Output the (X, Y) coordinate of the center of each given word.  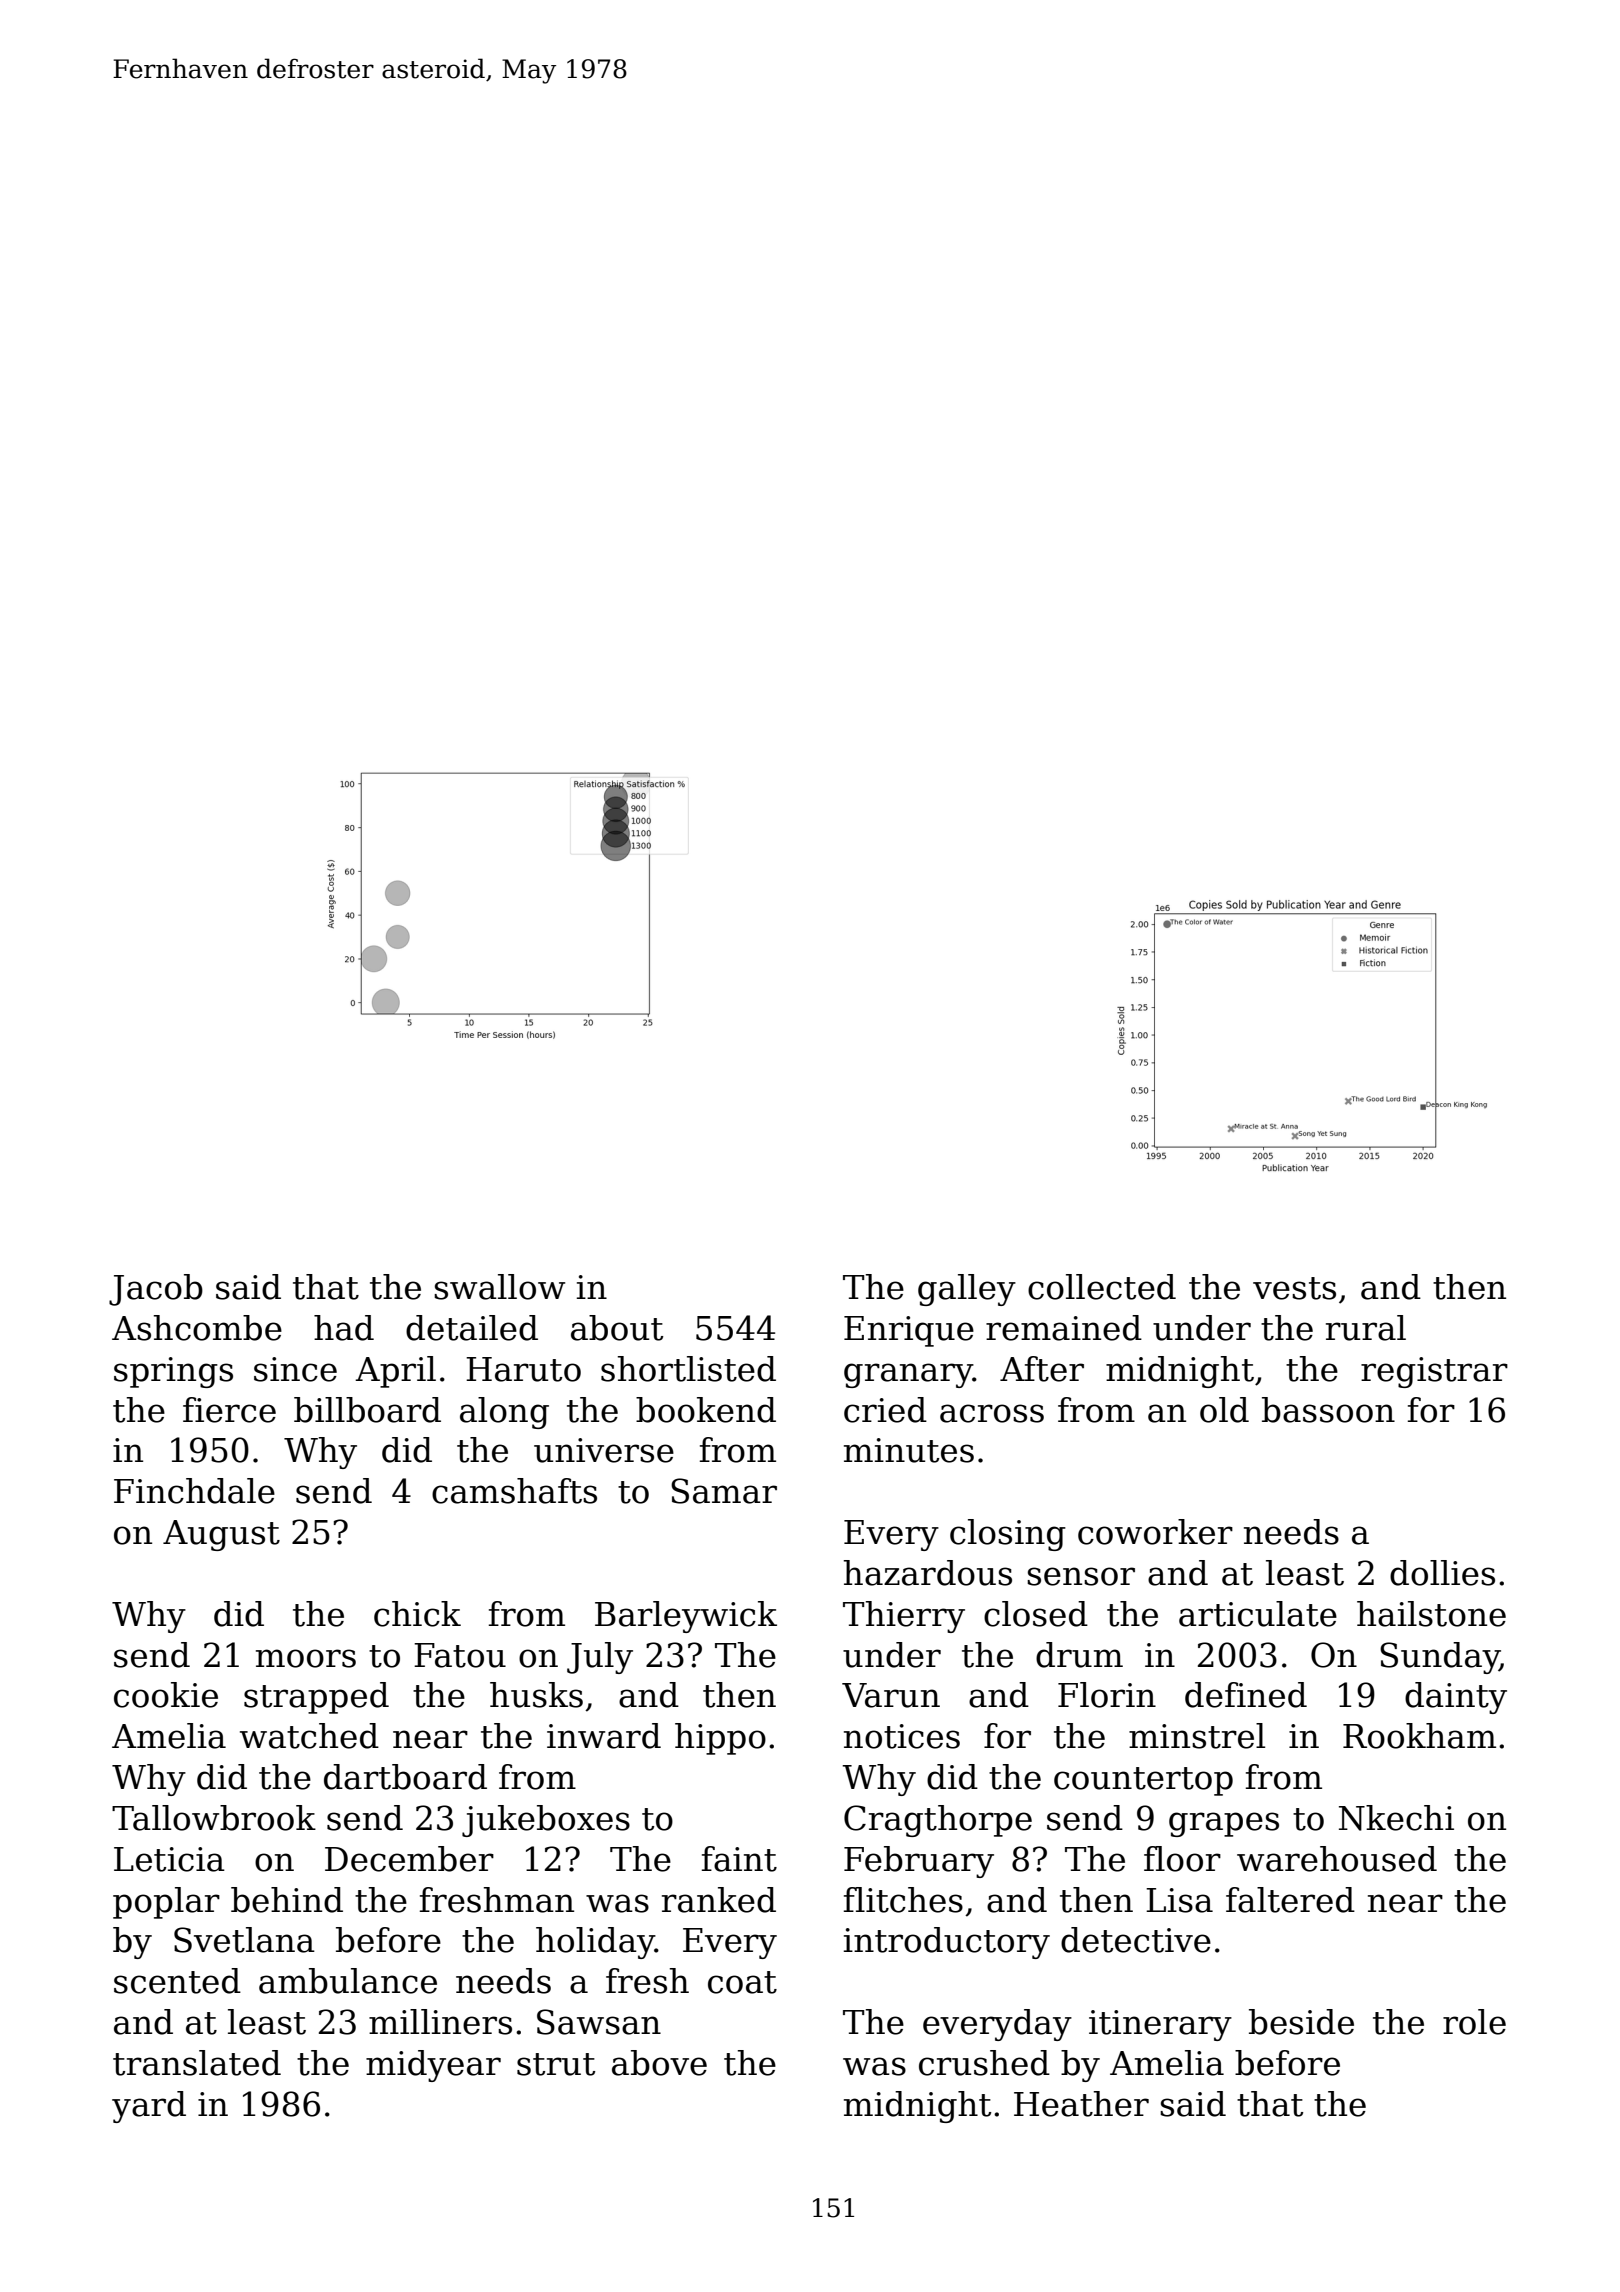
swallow (499, 1287)
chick (417, 1614)
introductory (947, 1943)
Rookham (1419, 1736)
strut (556, 2064)
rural (1366, 1328)
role (1474, 2022)
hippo (720, 1739)
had (344, 1328)
